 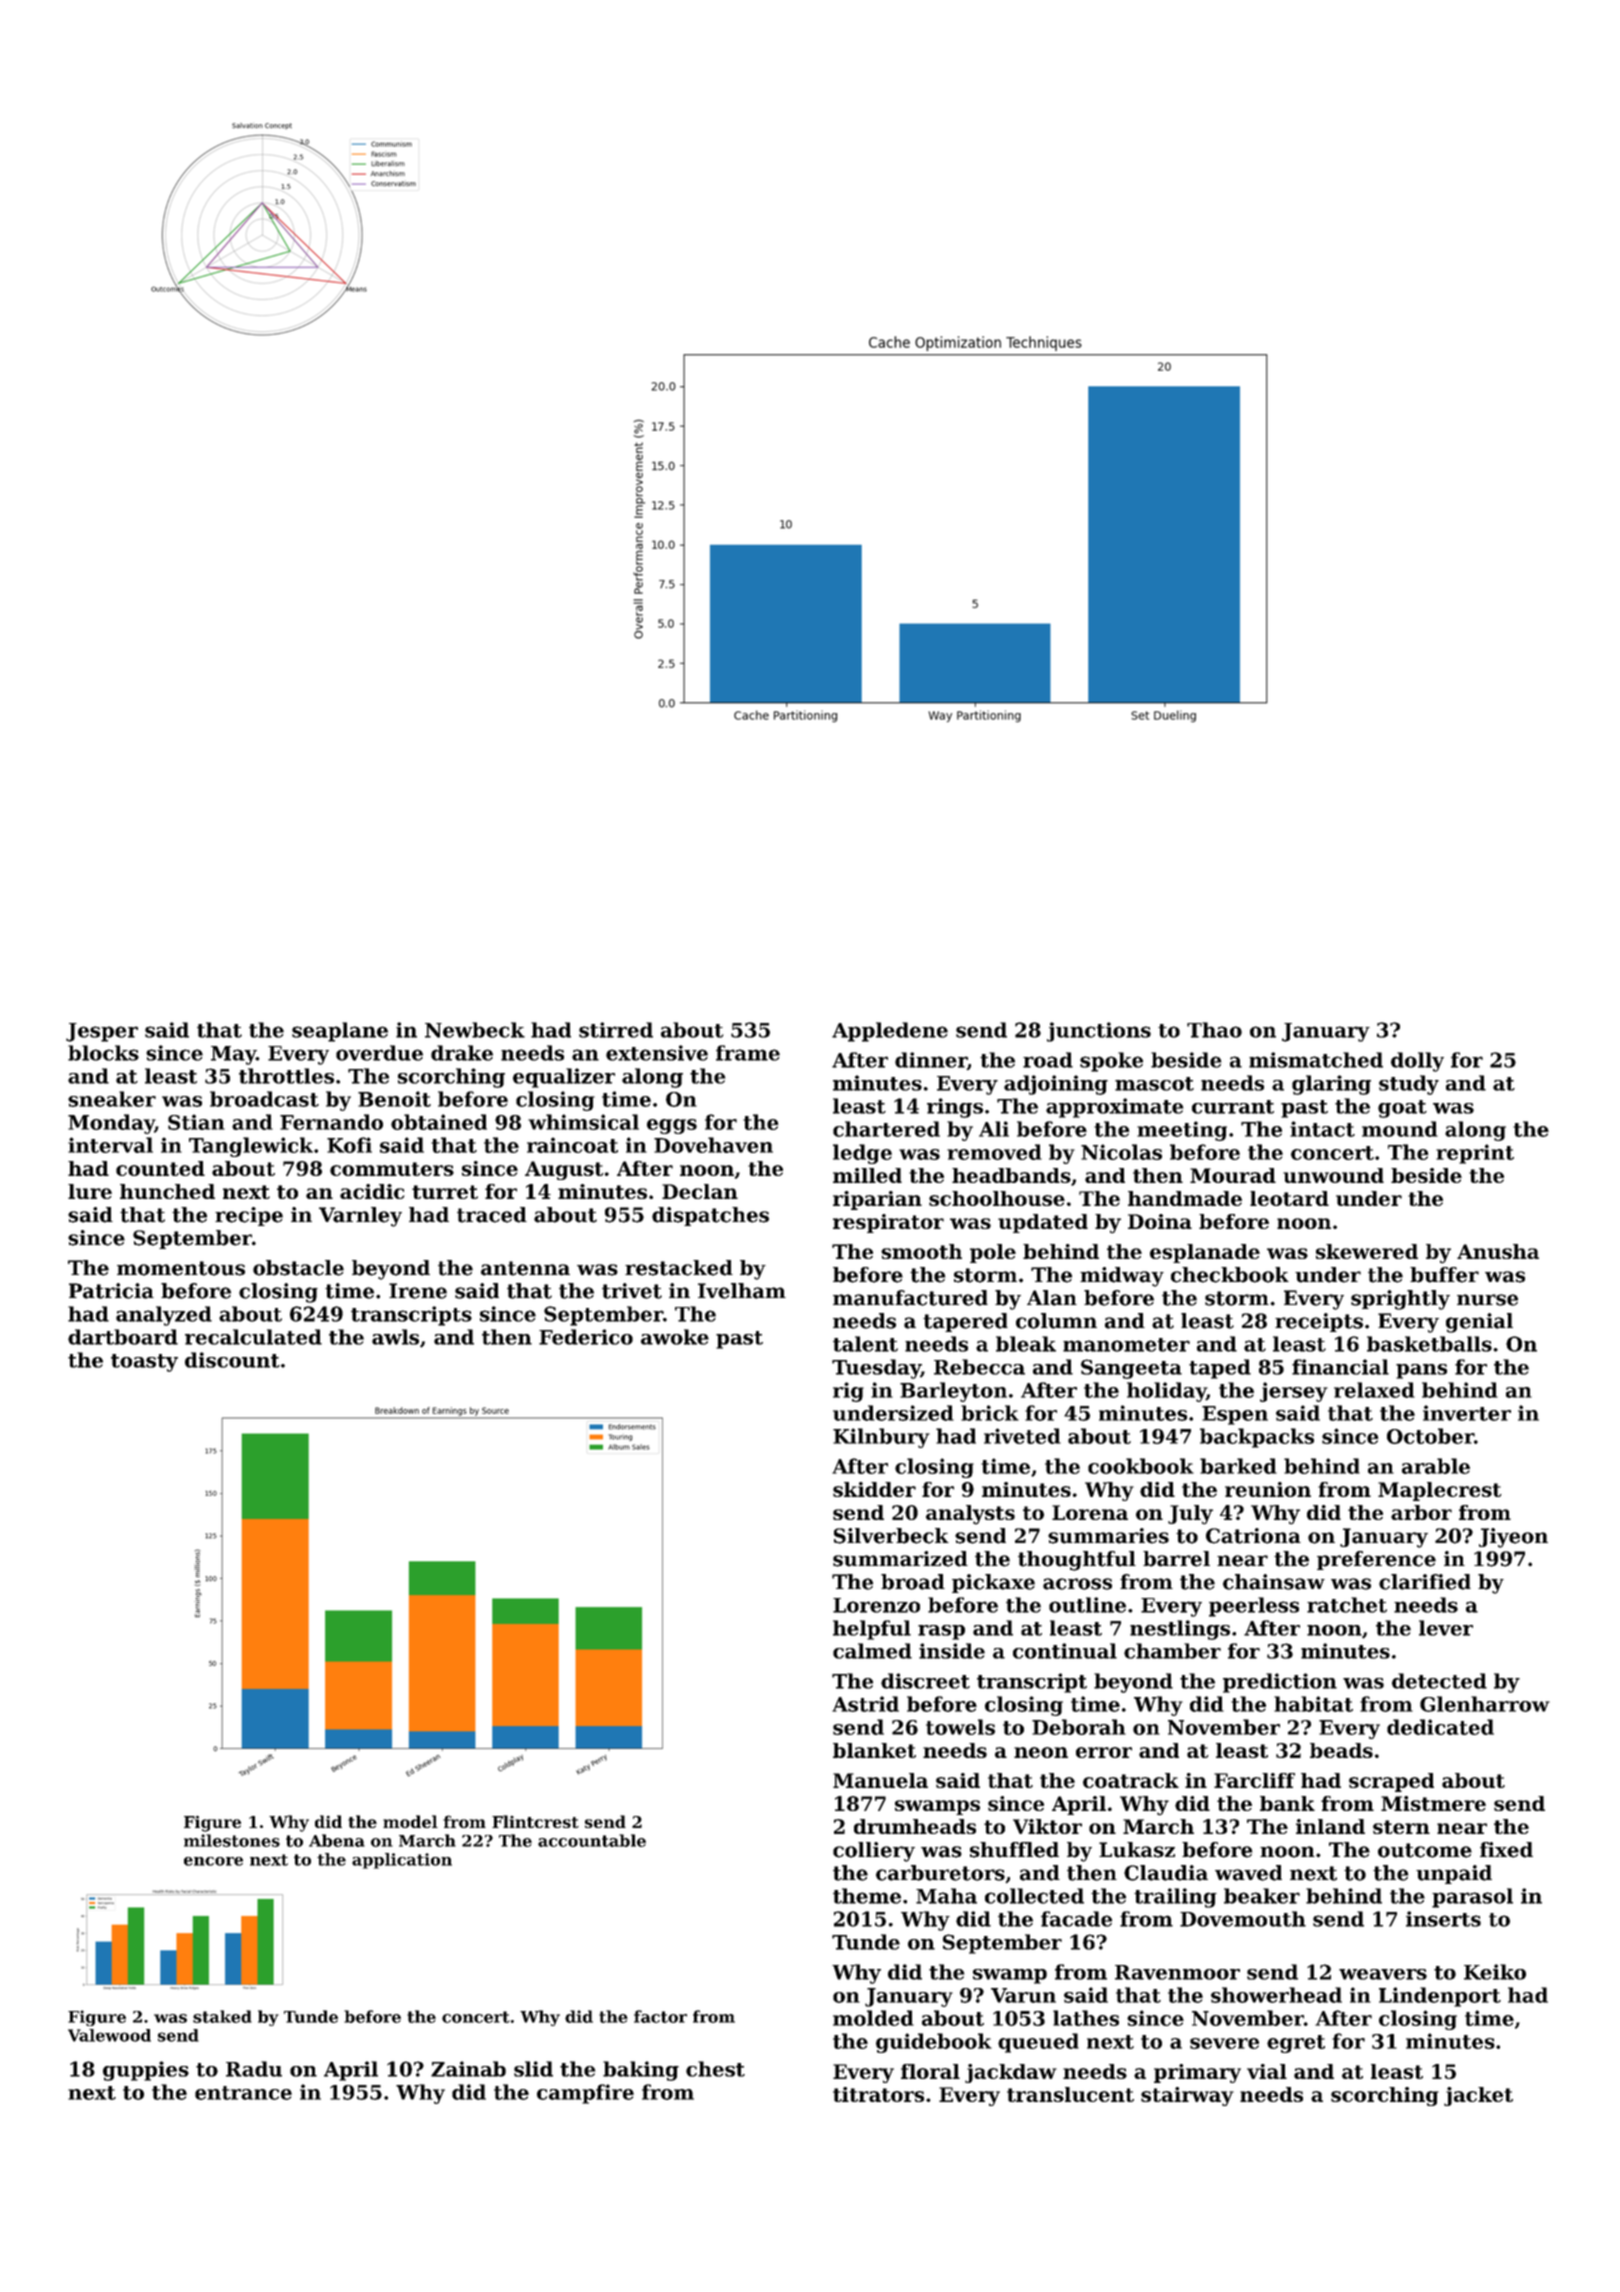 I want to click on baking, so click(x=641, y=2071).
